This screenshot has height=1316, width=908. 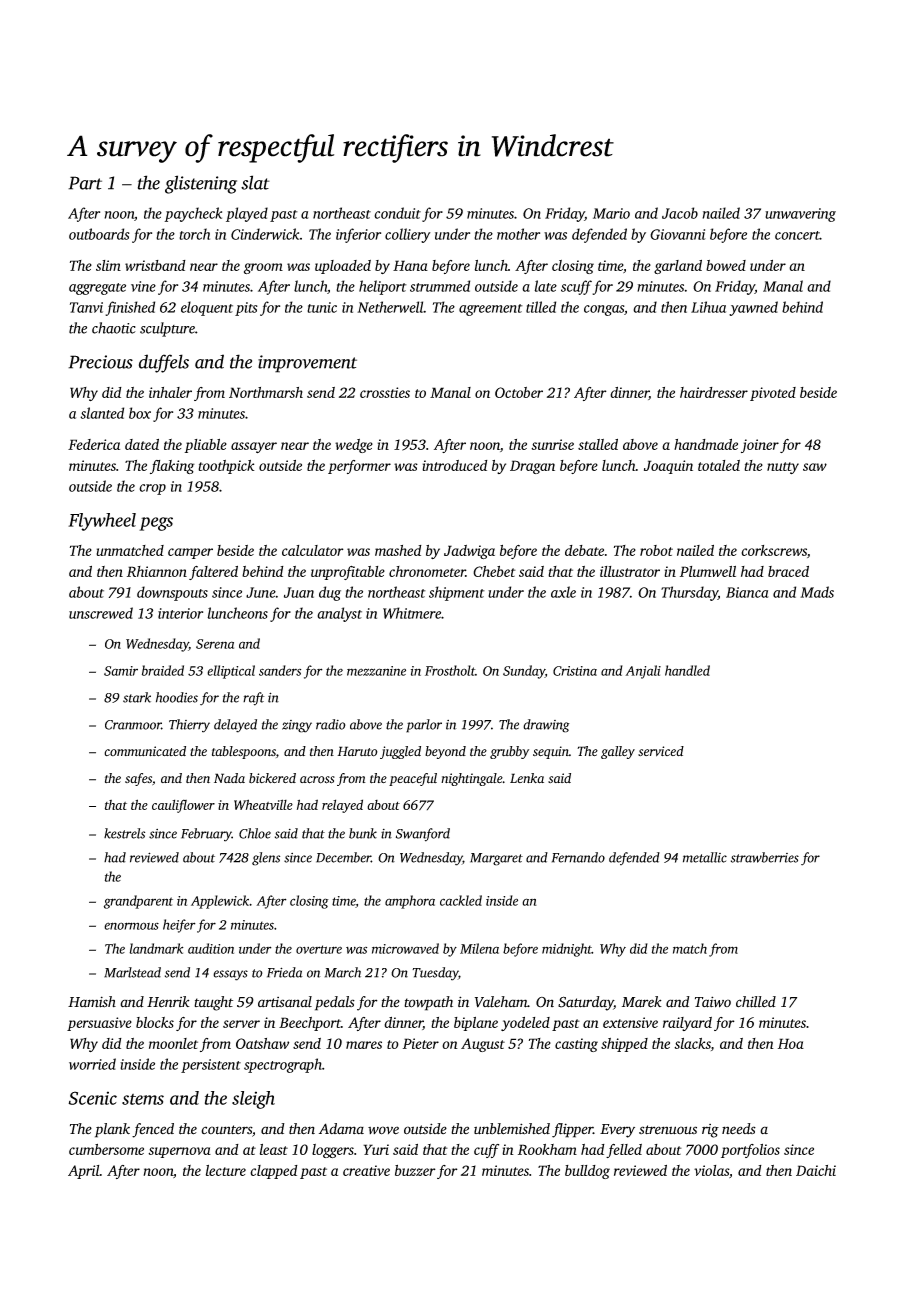 What do you see at coordinates (226, 1130) in the screenshot?
I see `counters` at bounding box center [226, 1130].
